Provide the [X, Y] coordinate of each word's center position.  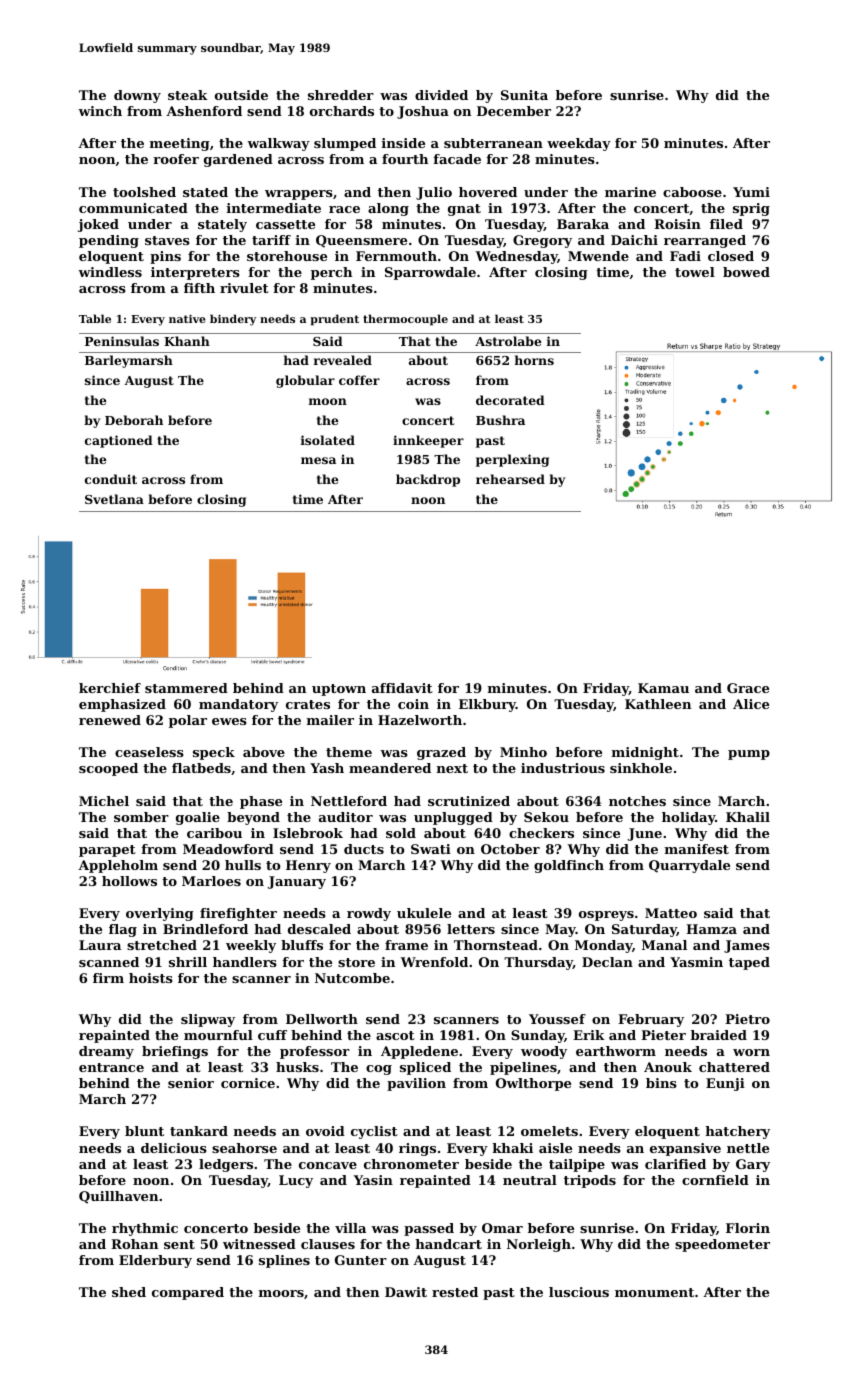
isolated [328, 440]
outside [241, 95]
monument [654, 1292]
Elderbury [155, 1261]
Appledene [419, 1052]
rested [455, 1292]
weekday [579, 144]
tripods [590, 1181]
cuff [272, 1035]
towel [695, 272]
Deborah [134, 420]
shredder [341, 95]
